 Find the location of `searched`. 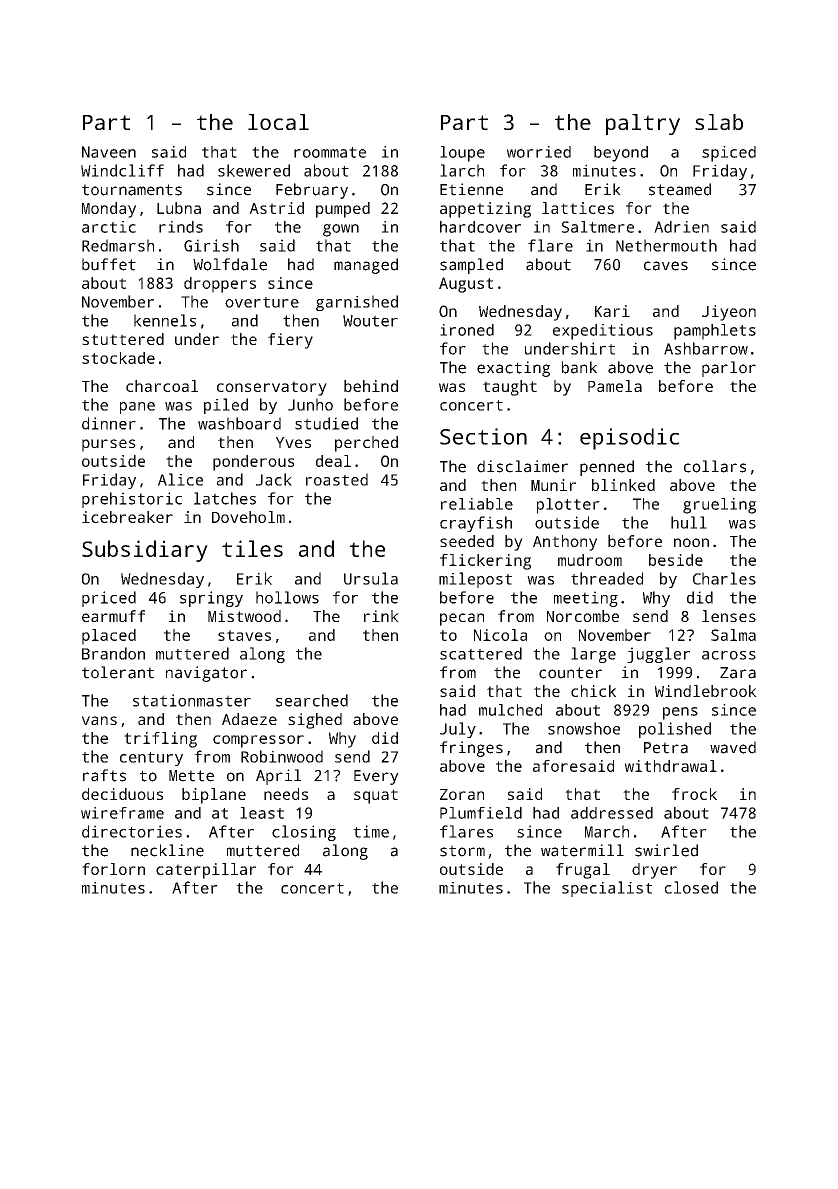

searched is located at coordinates (312, 700).
